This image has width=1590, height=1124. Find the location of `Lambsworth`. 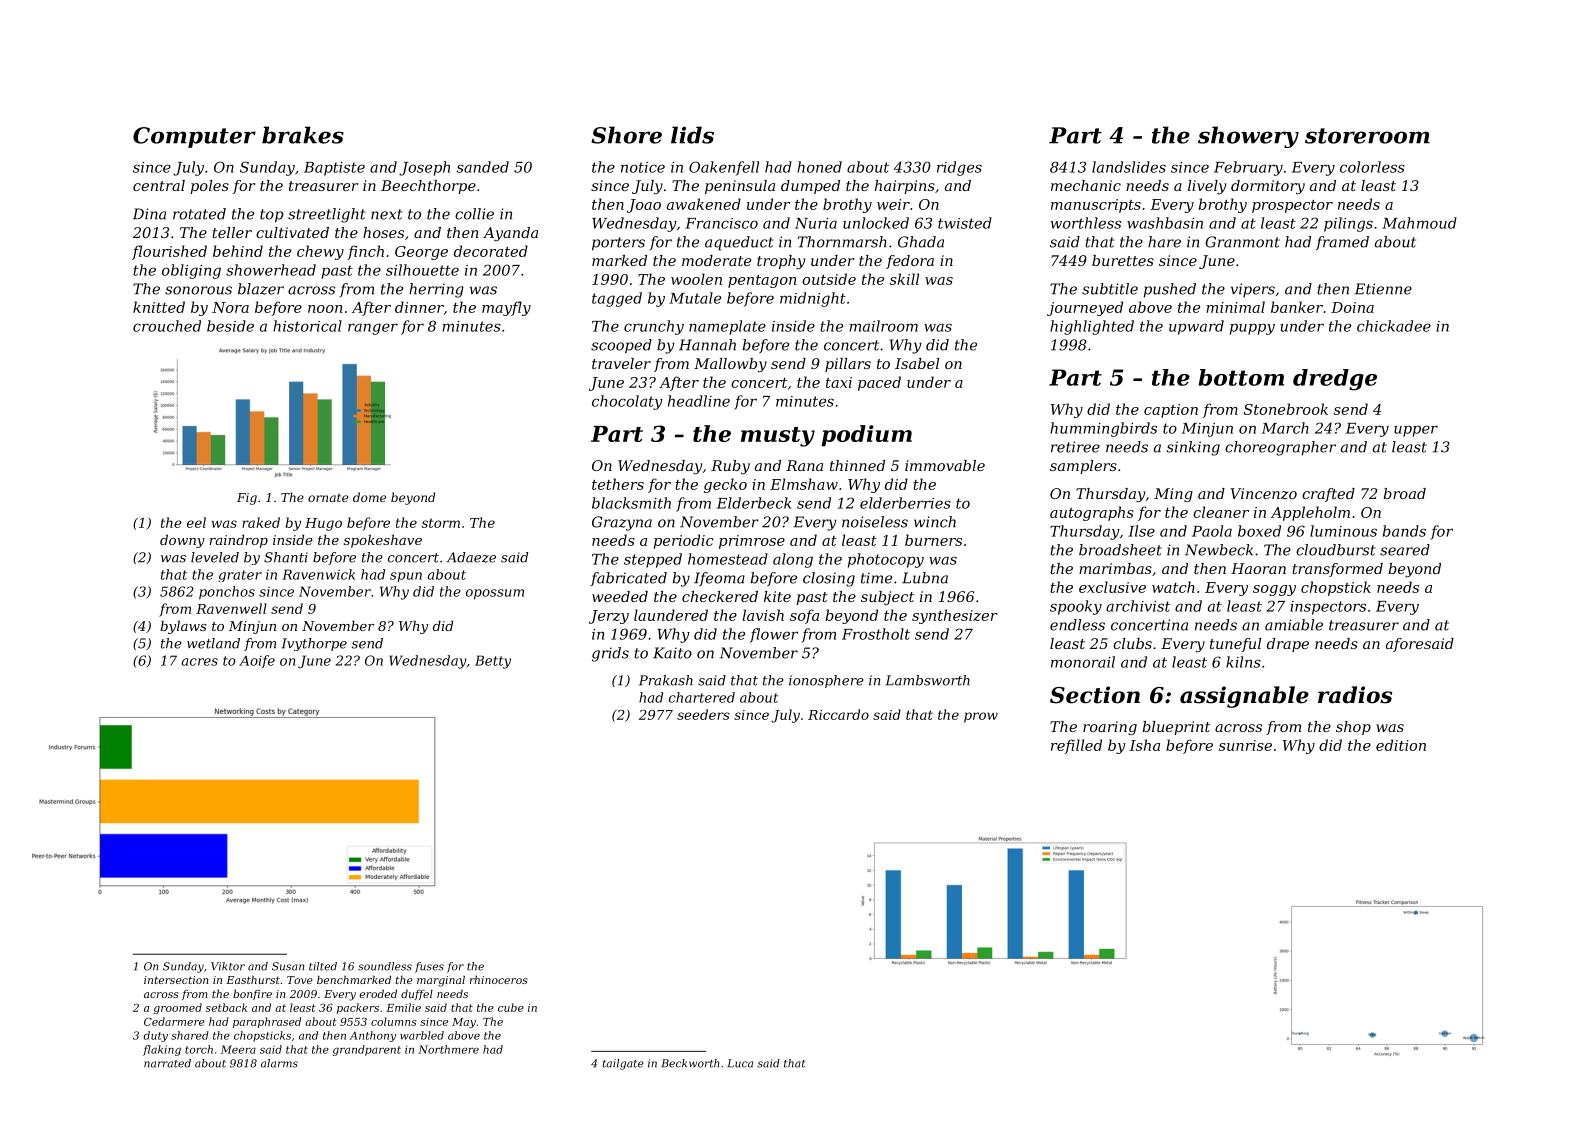

Lambsworth is located at coordinates (927, 680).
